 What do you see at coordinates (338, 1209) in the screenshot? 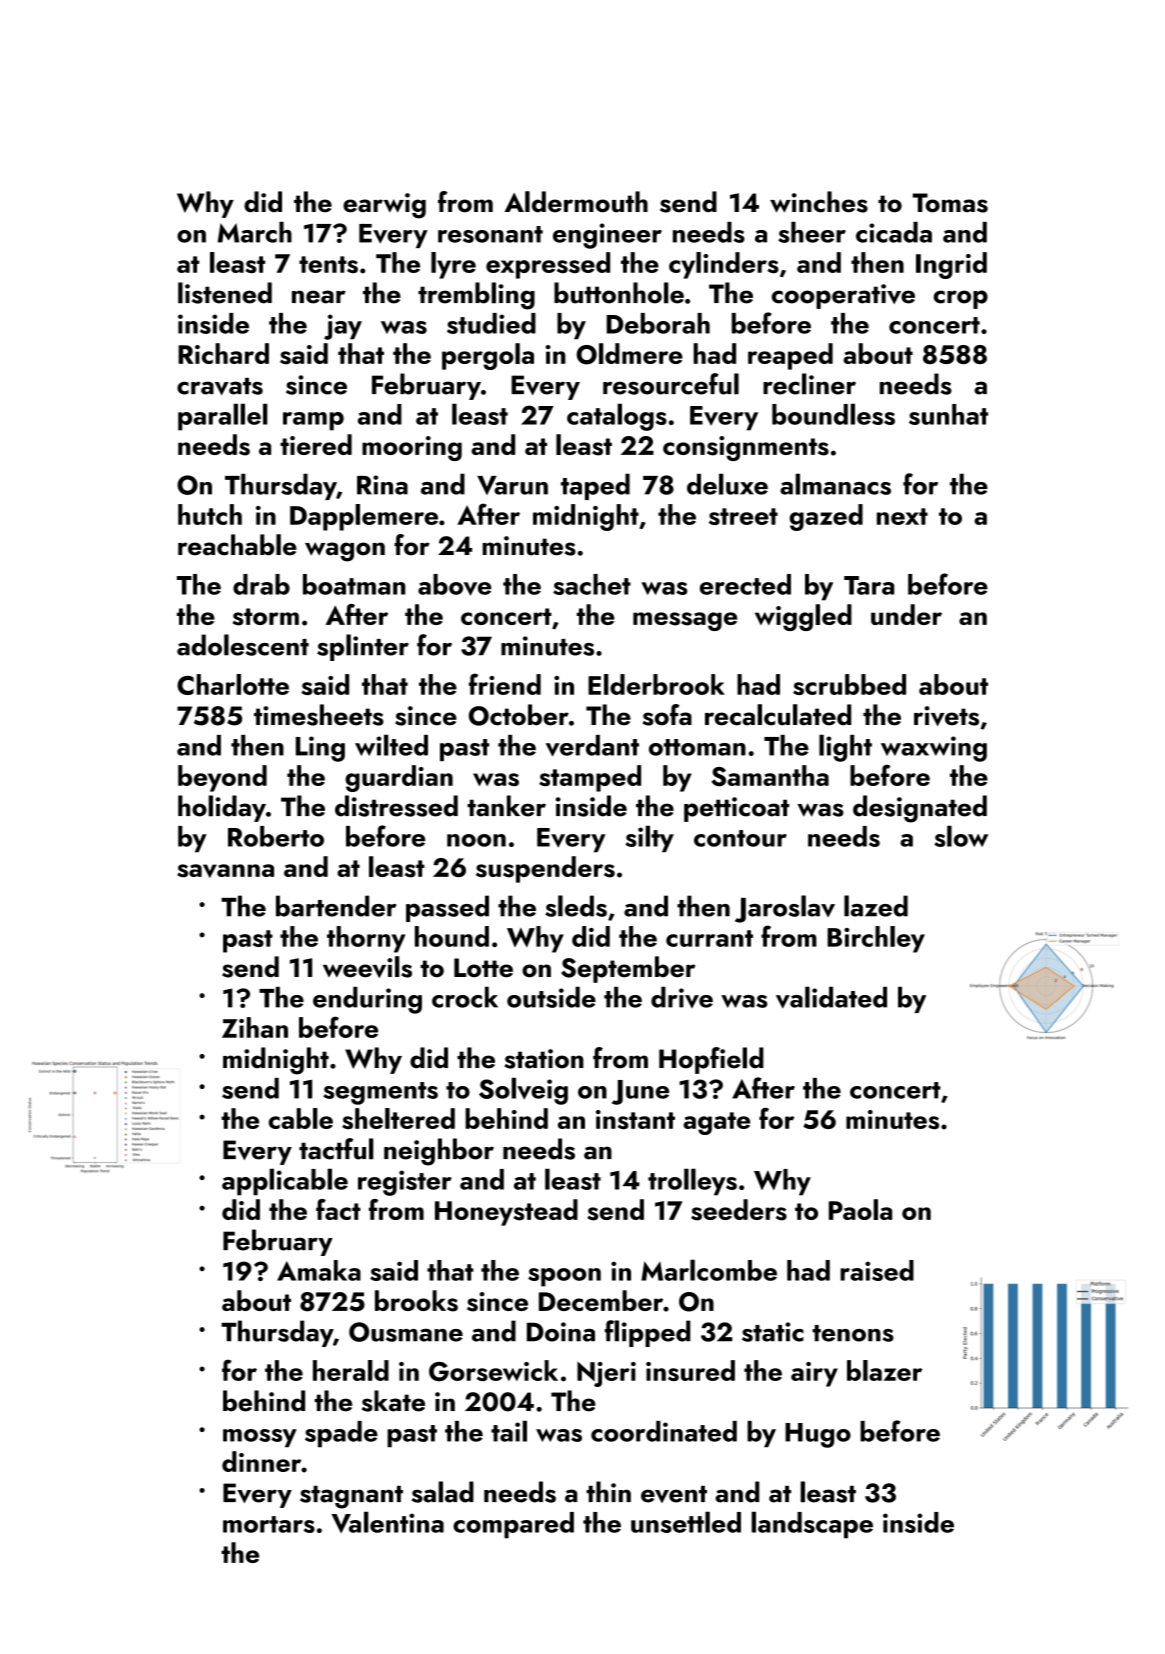
I see `fact` at bounding box center [338, 1209].
